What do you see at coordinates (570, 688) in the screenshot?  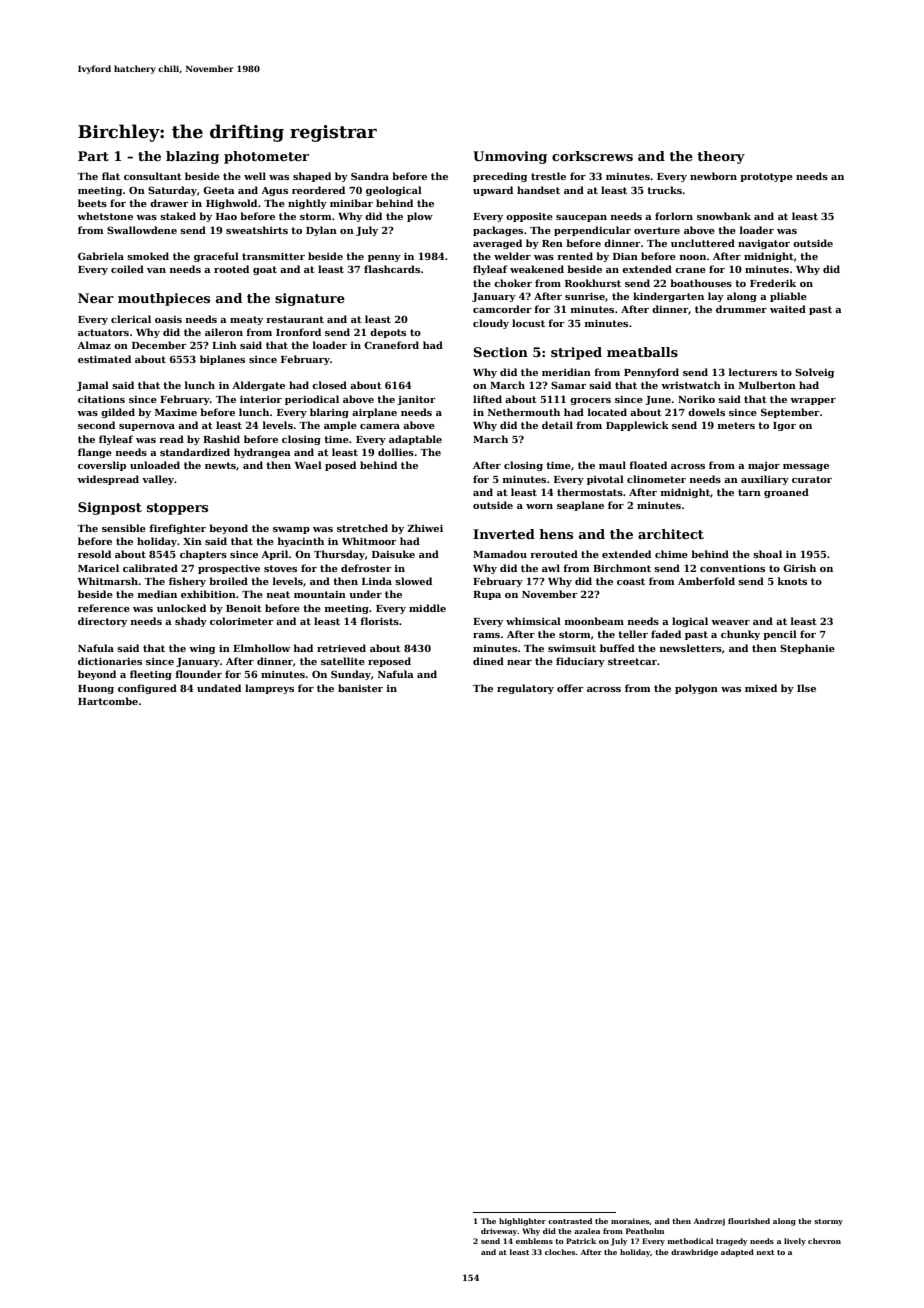 I see `offer` at bounding box center [570, 688].
